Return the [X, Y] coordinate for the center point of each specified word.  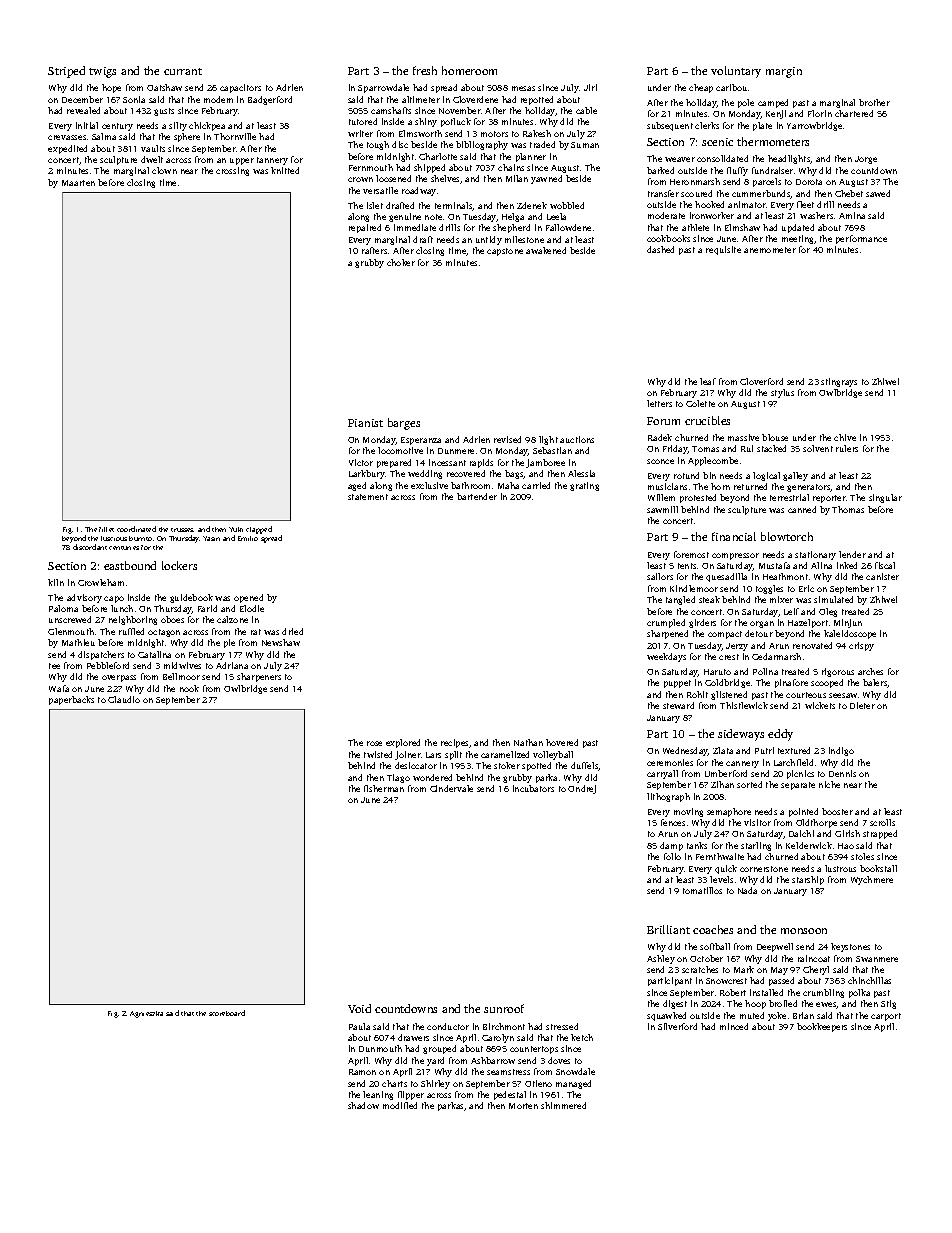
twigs [102, 72]
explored [403, 743]
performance [861, 239]
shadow [363, 1105]
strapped [880, 834]
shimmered [563, 1105]
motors [494, 134]
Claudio [124, 699]
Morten [523, 1106]
